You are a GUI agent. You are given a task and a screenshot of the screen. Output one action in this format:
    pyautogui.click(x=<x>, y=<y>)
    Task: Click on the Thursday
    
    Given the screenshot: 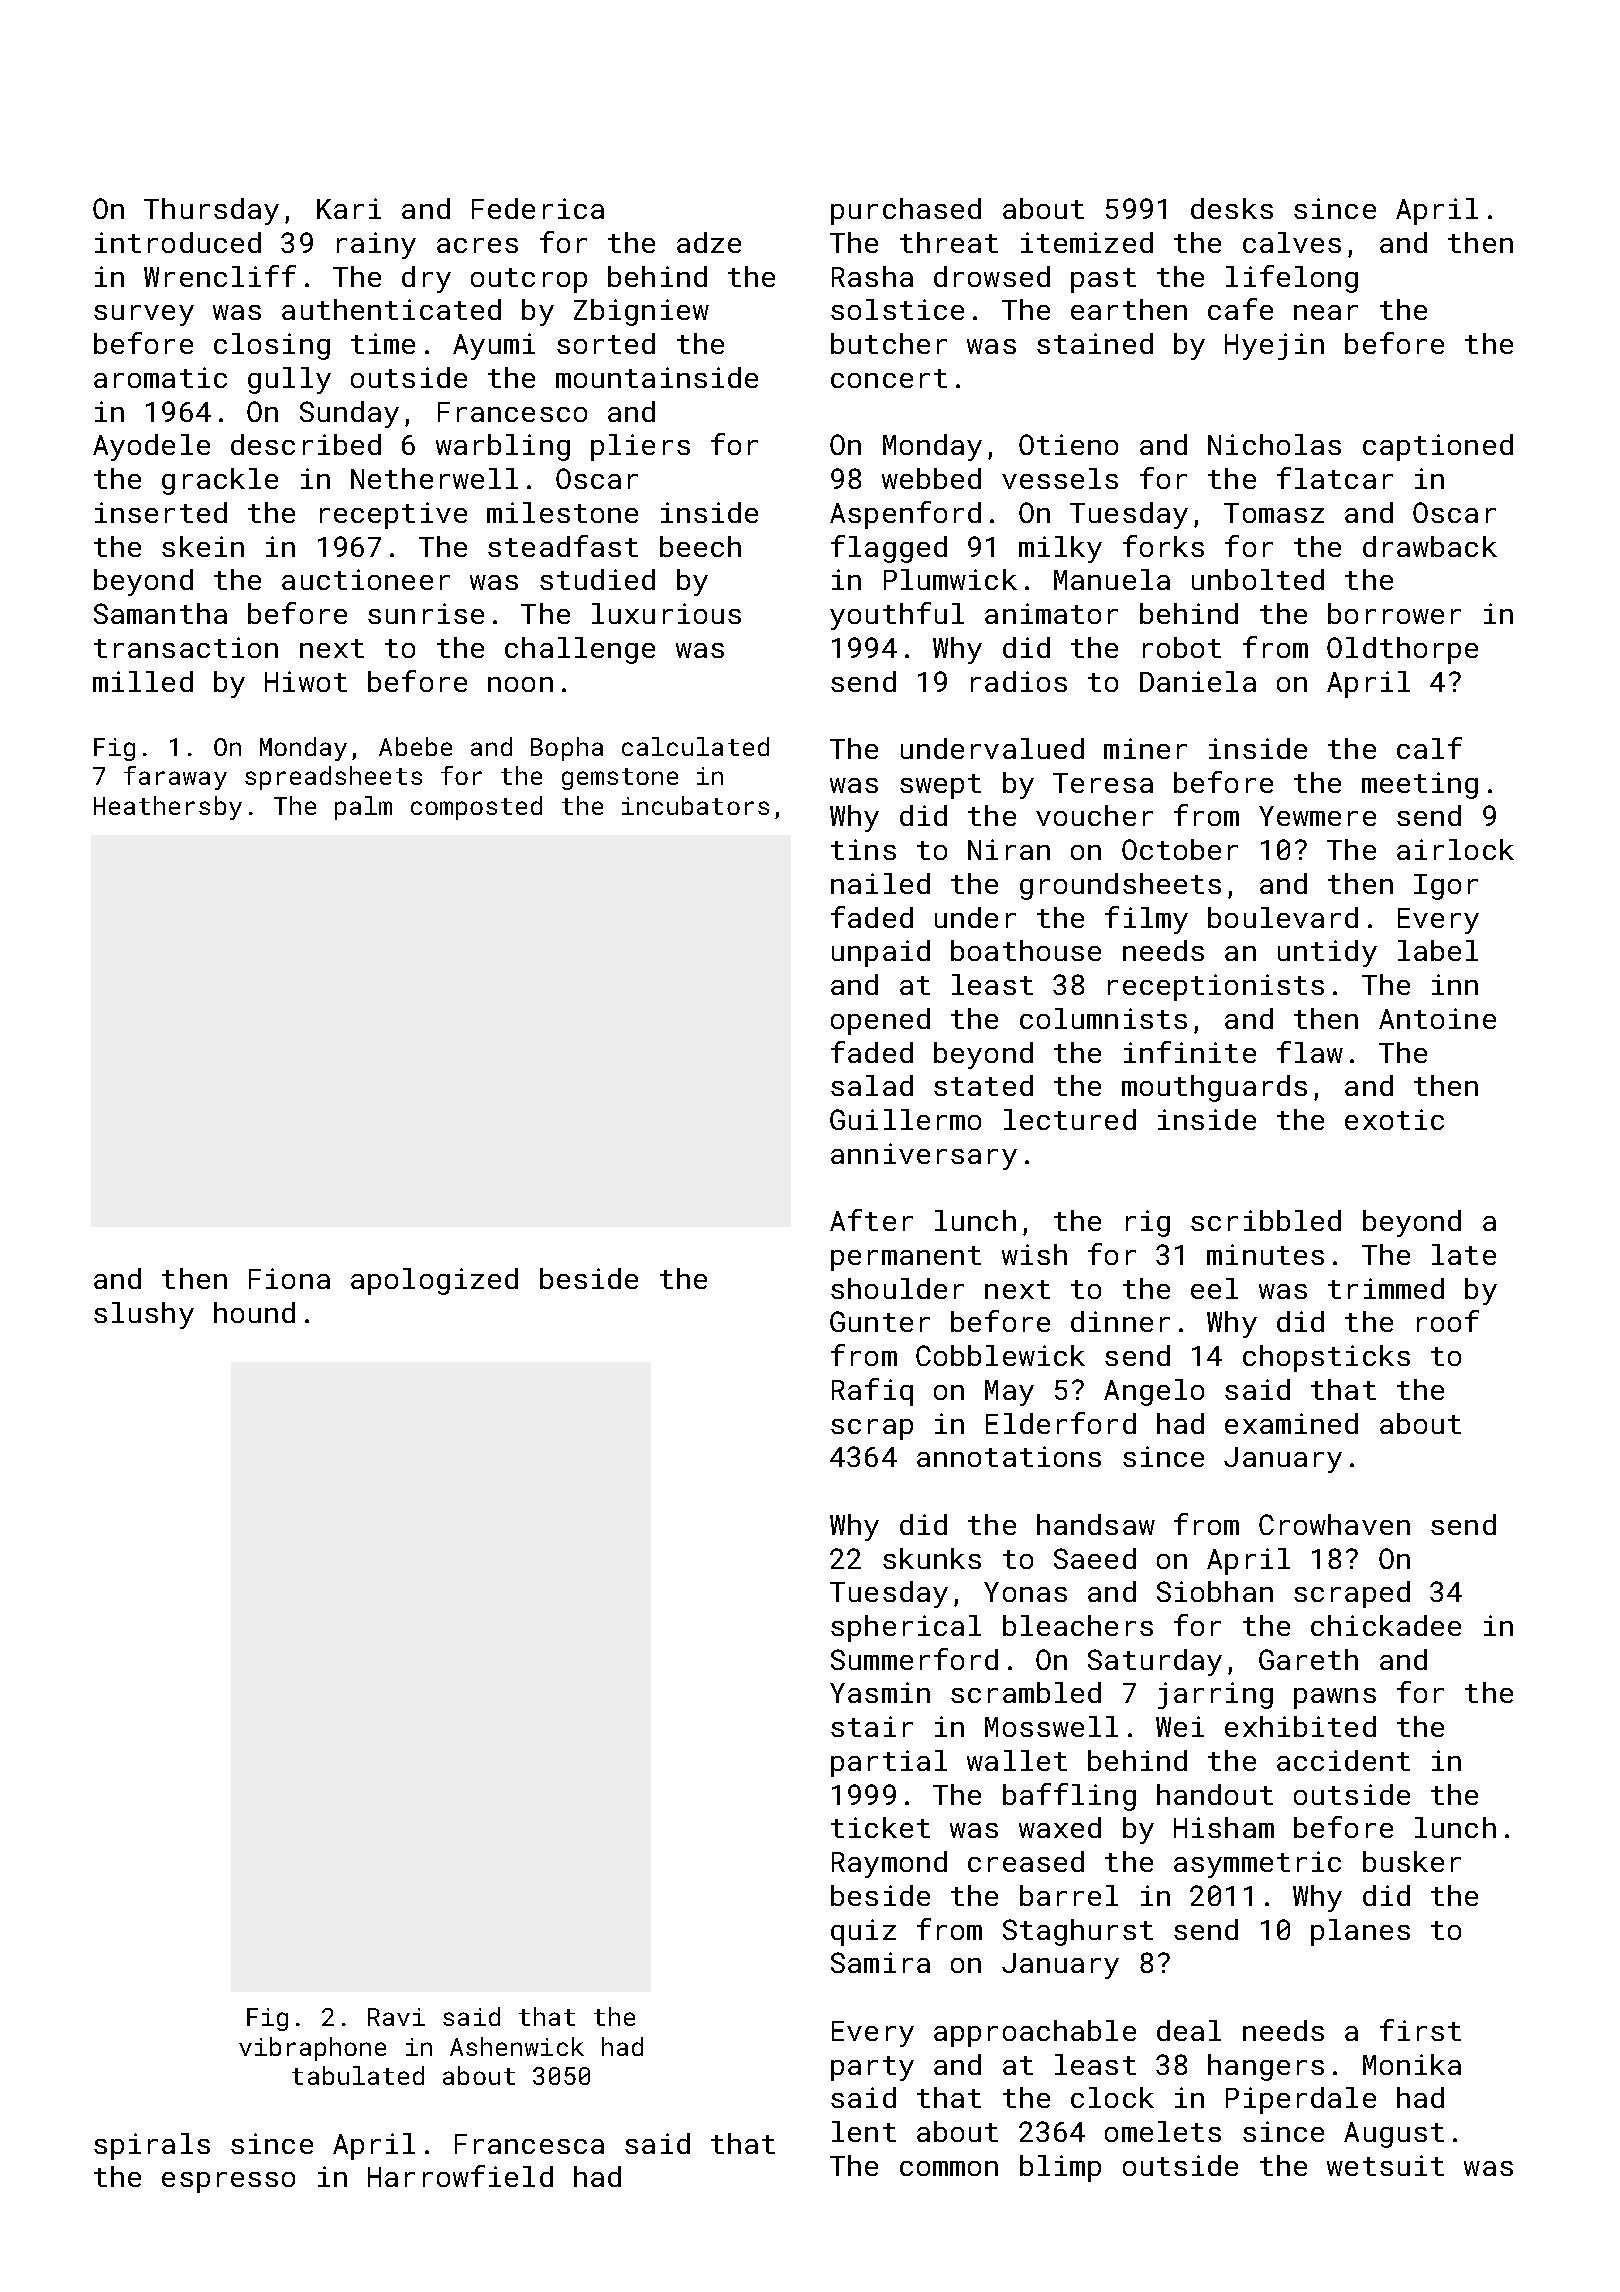 What is the action you would take?
    pyautogui.click(x=211, y=211)
